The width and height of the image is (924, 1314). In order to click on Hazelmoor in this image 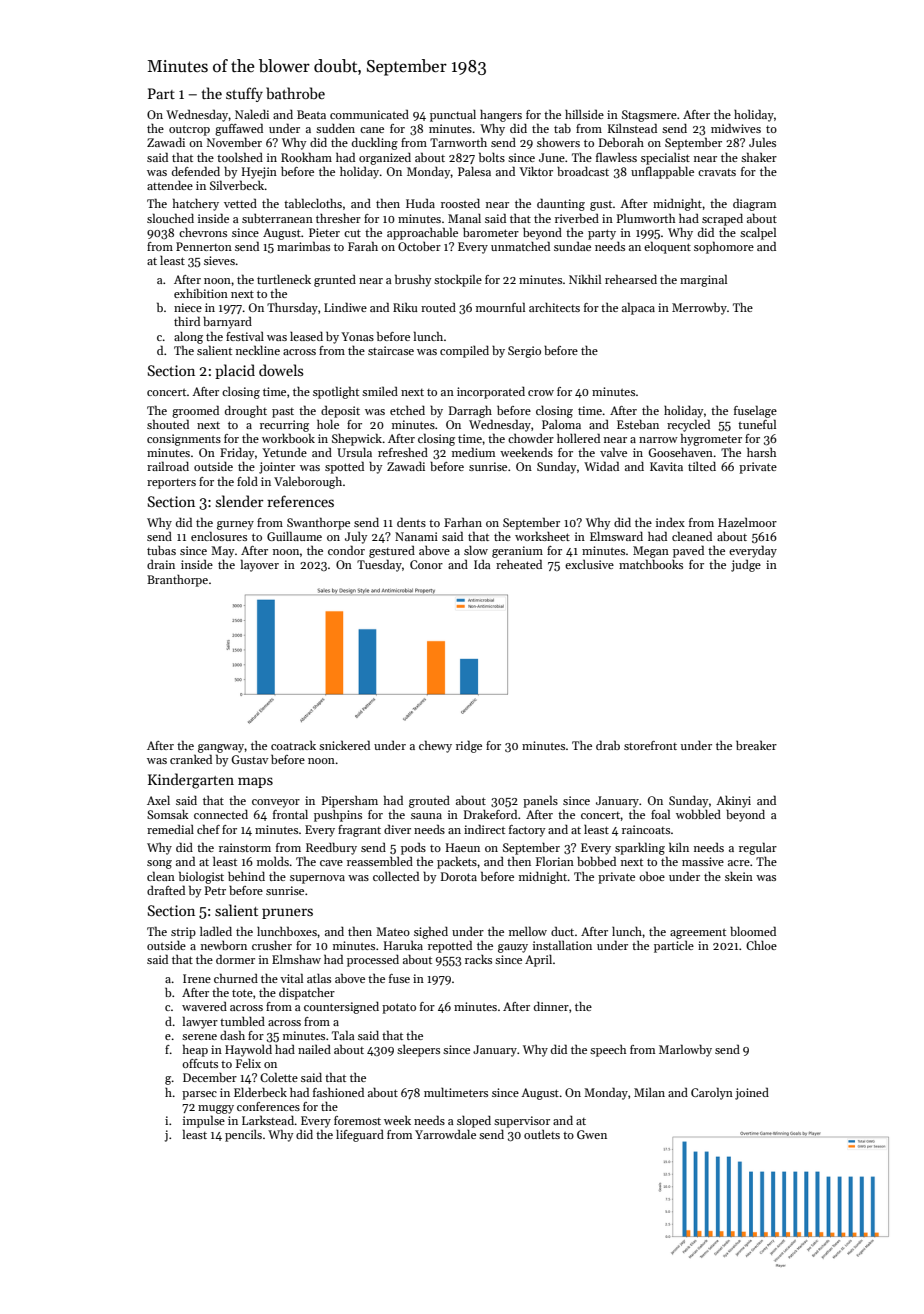, I will do `click(747, 522)`.
